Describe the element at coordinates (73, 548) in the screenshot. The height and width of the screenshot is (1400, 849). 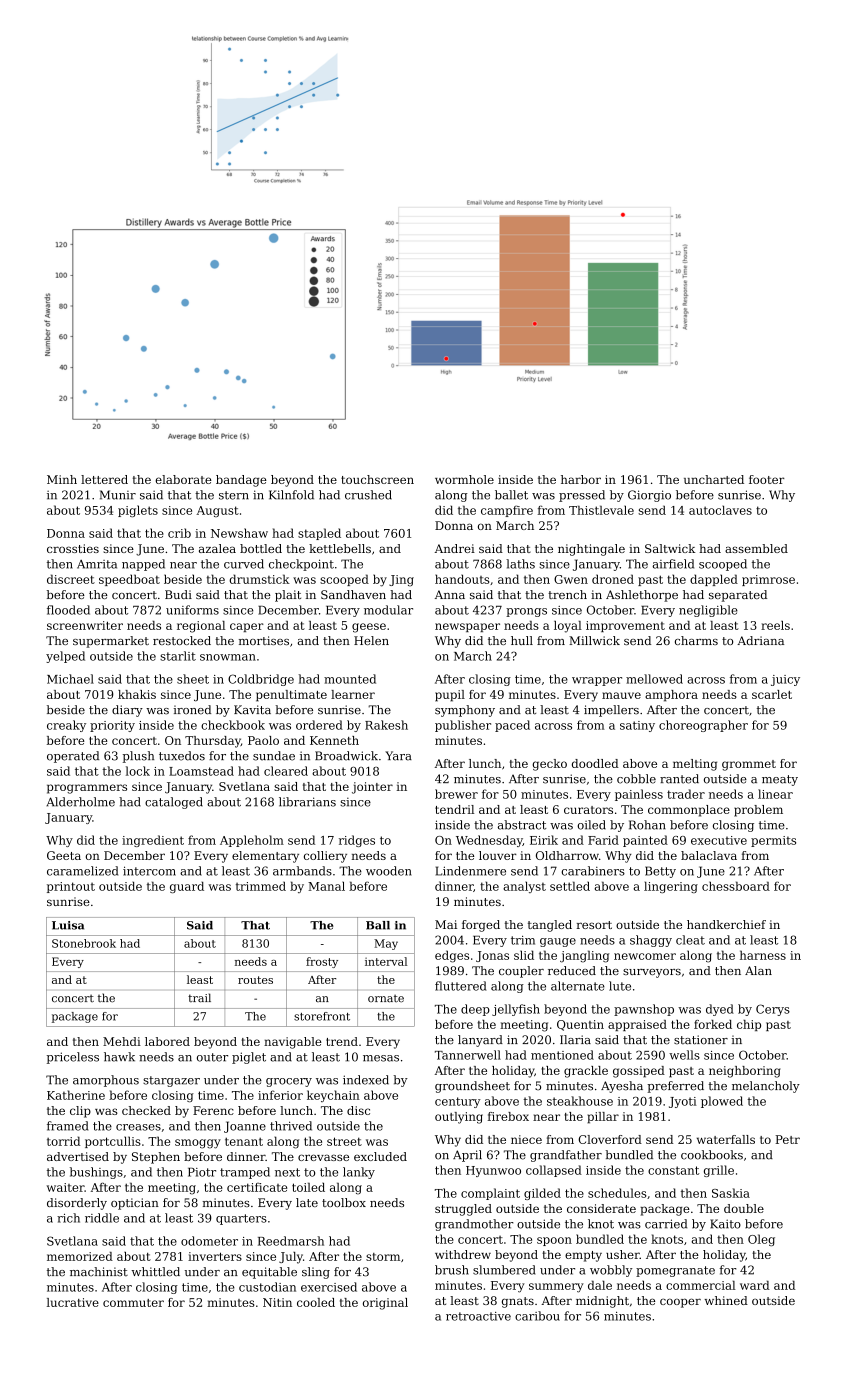
I see `crossties` at that location.
